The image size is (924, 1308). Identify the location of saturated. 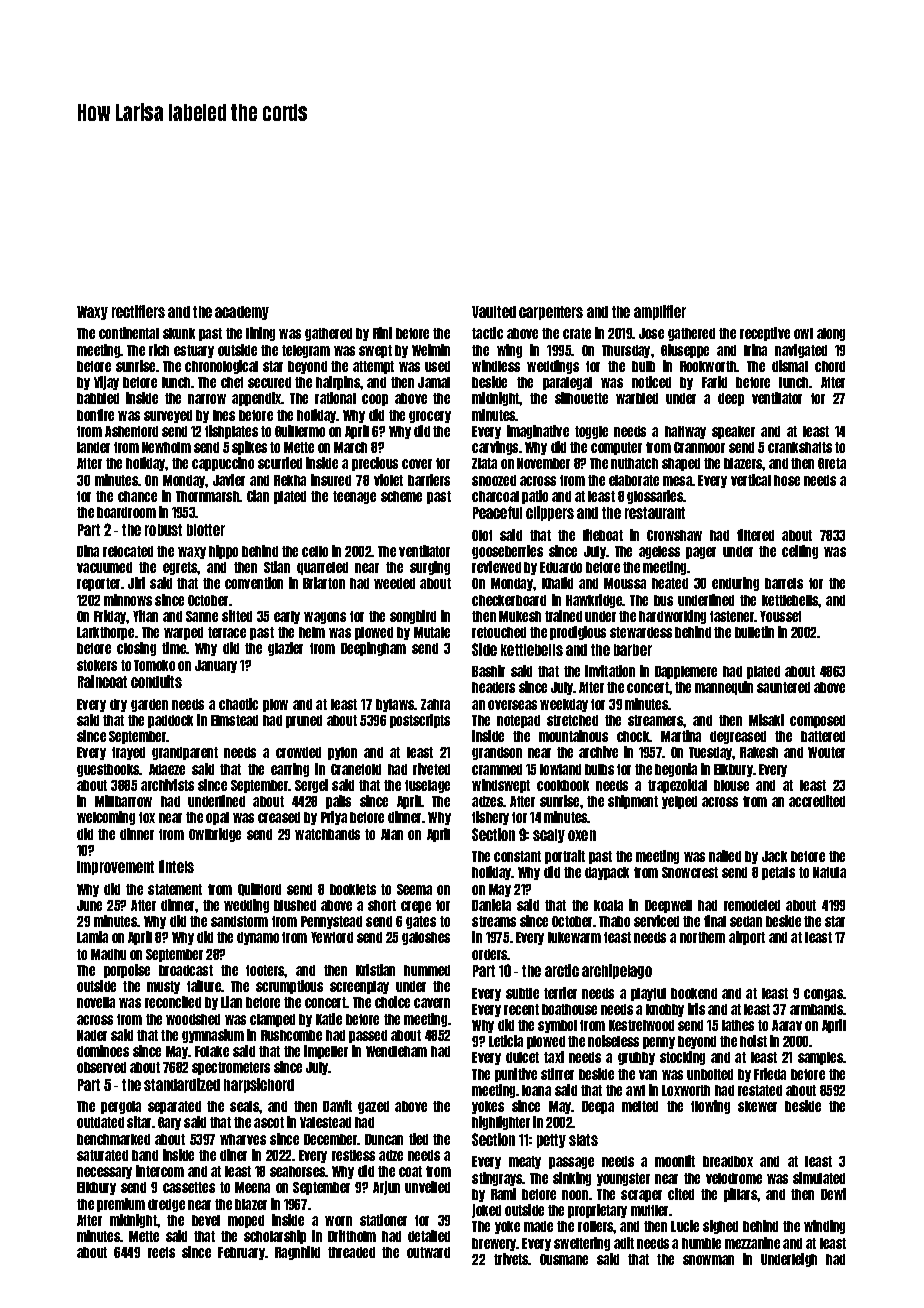
(102, 1155).
